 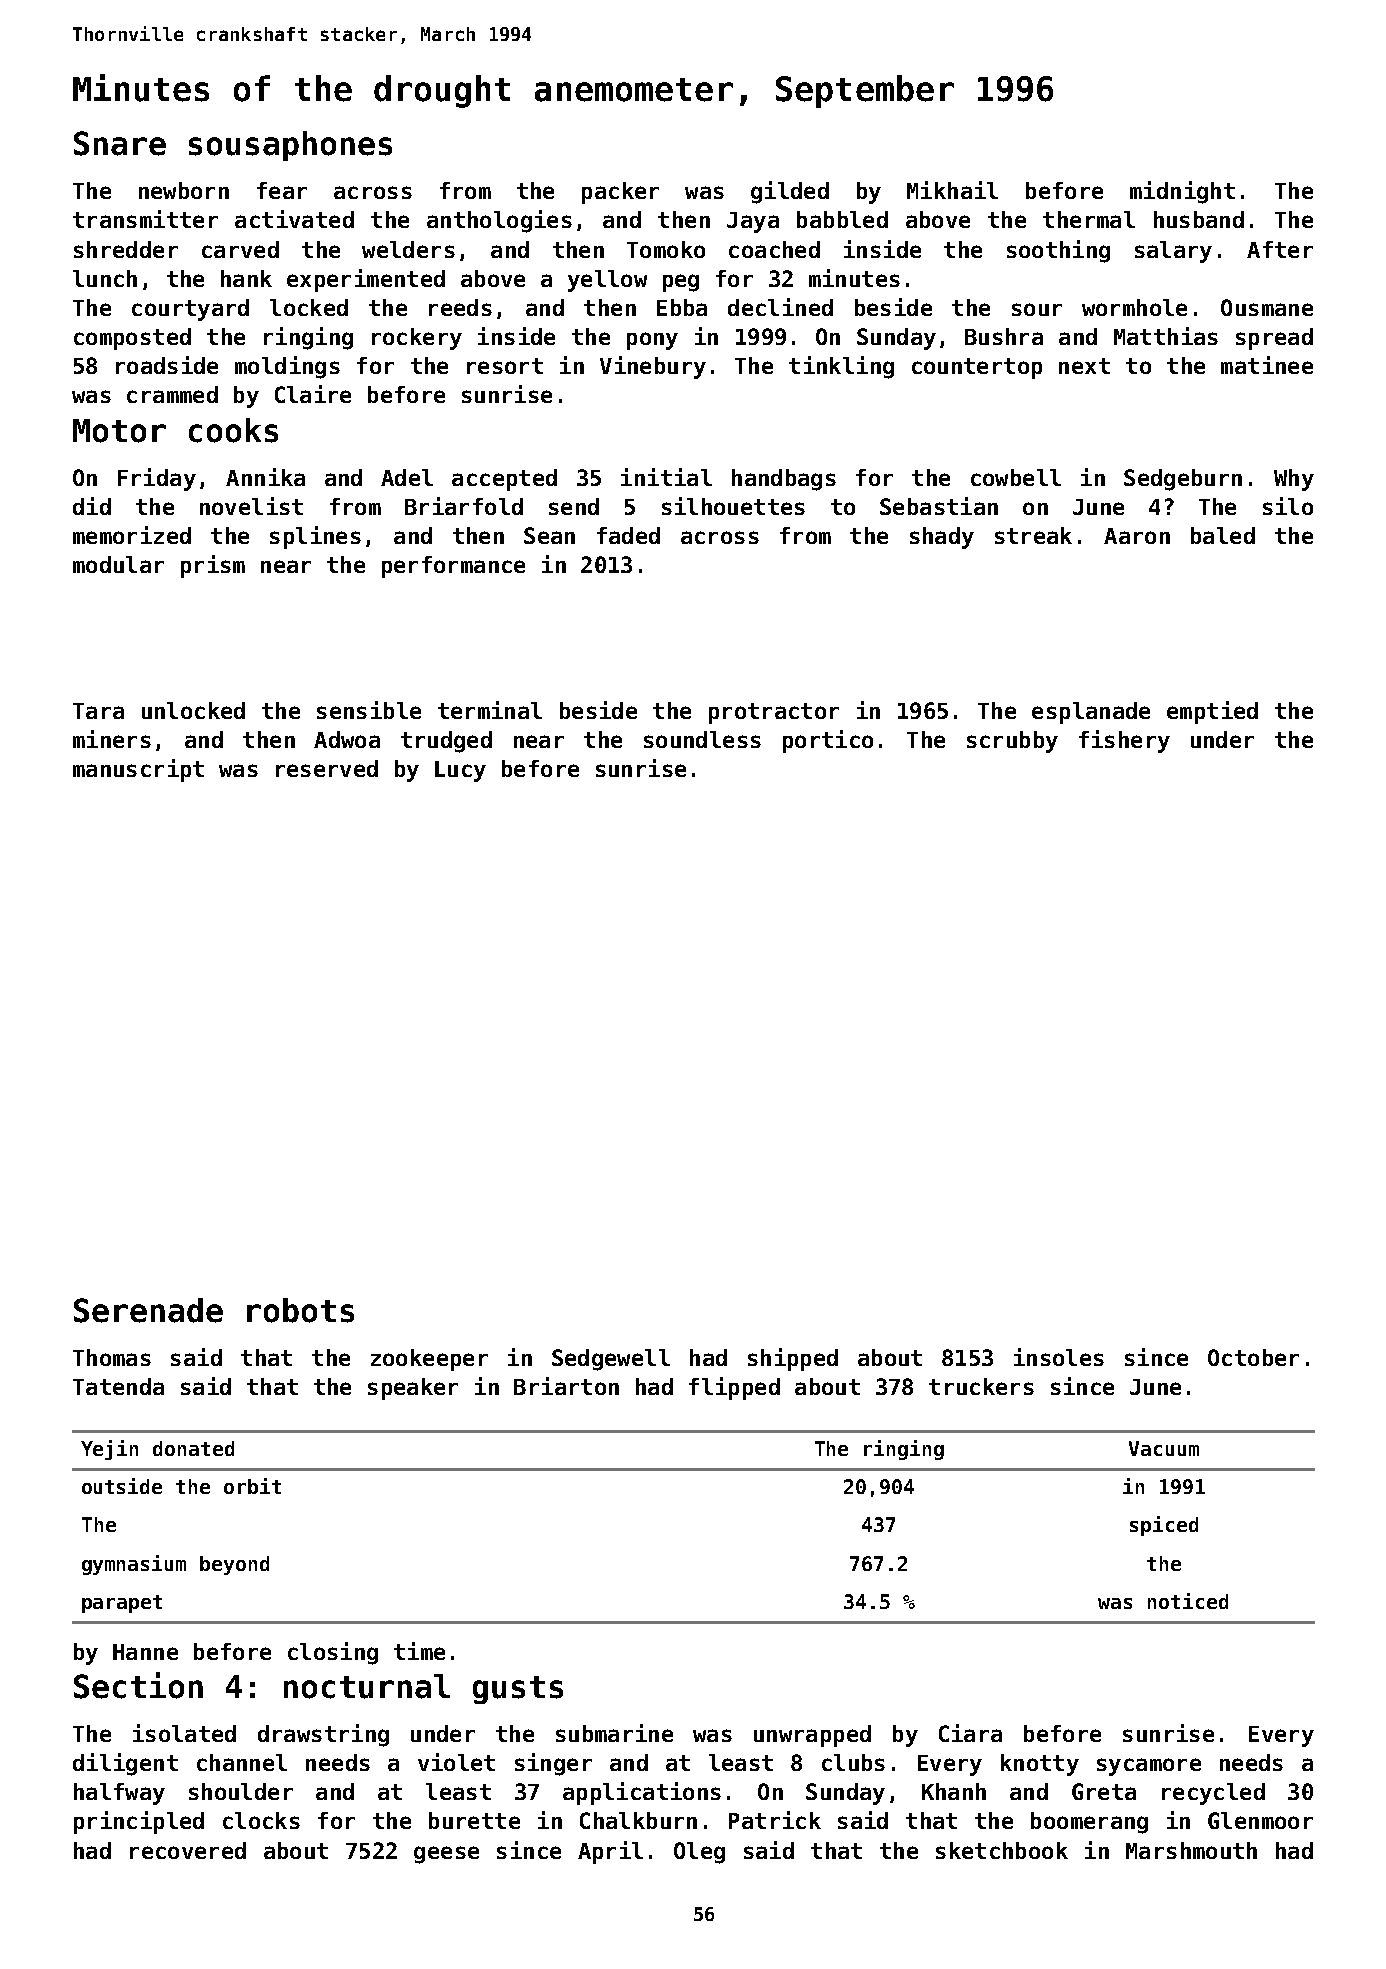 What do you see at coordinates (233, 430) in the document?
I see `cooks` at bounding box center [233, 430].
